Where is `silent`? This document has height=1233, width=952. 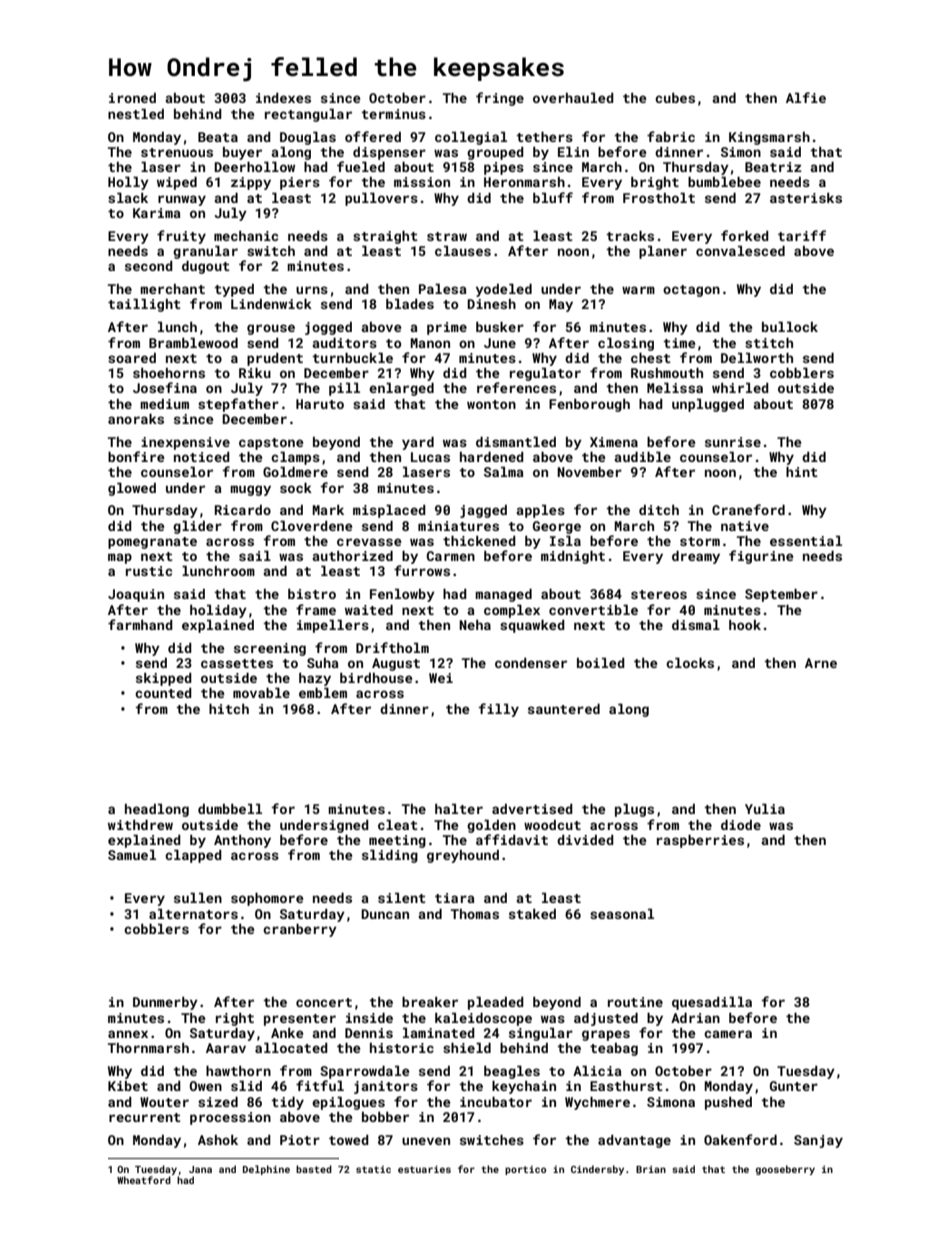 silent is located at coordinates (402, 898).
